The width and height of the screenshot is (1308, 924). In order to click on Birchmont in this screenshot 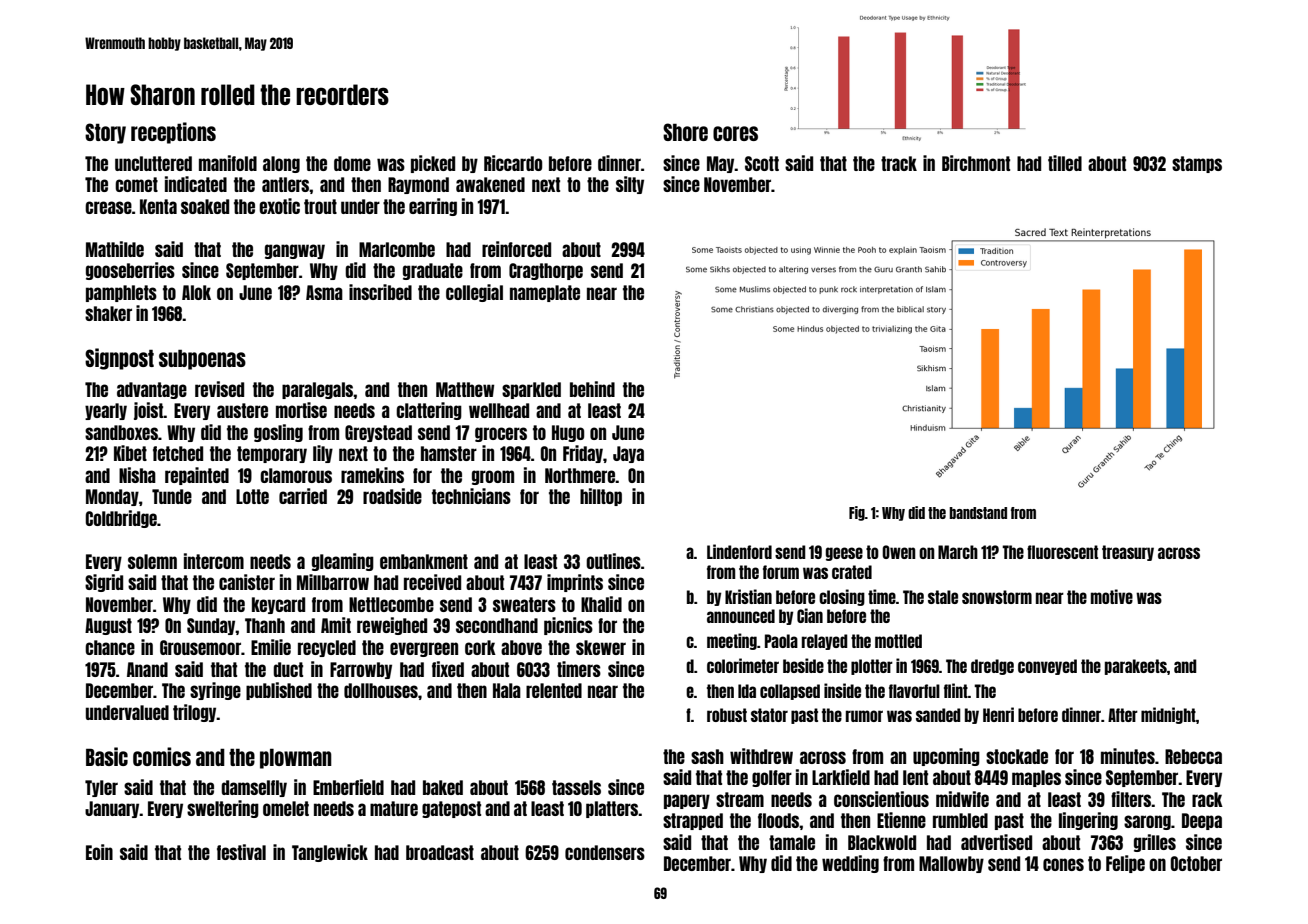, I will do `click(976, 163)`.
